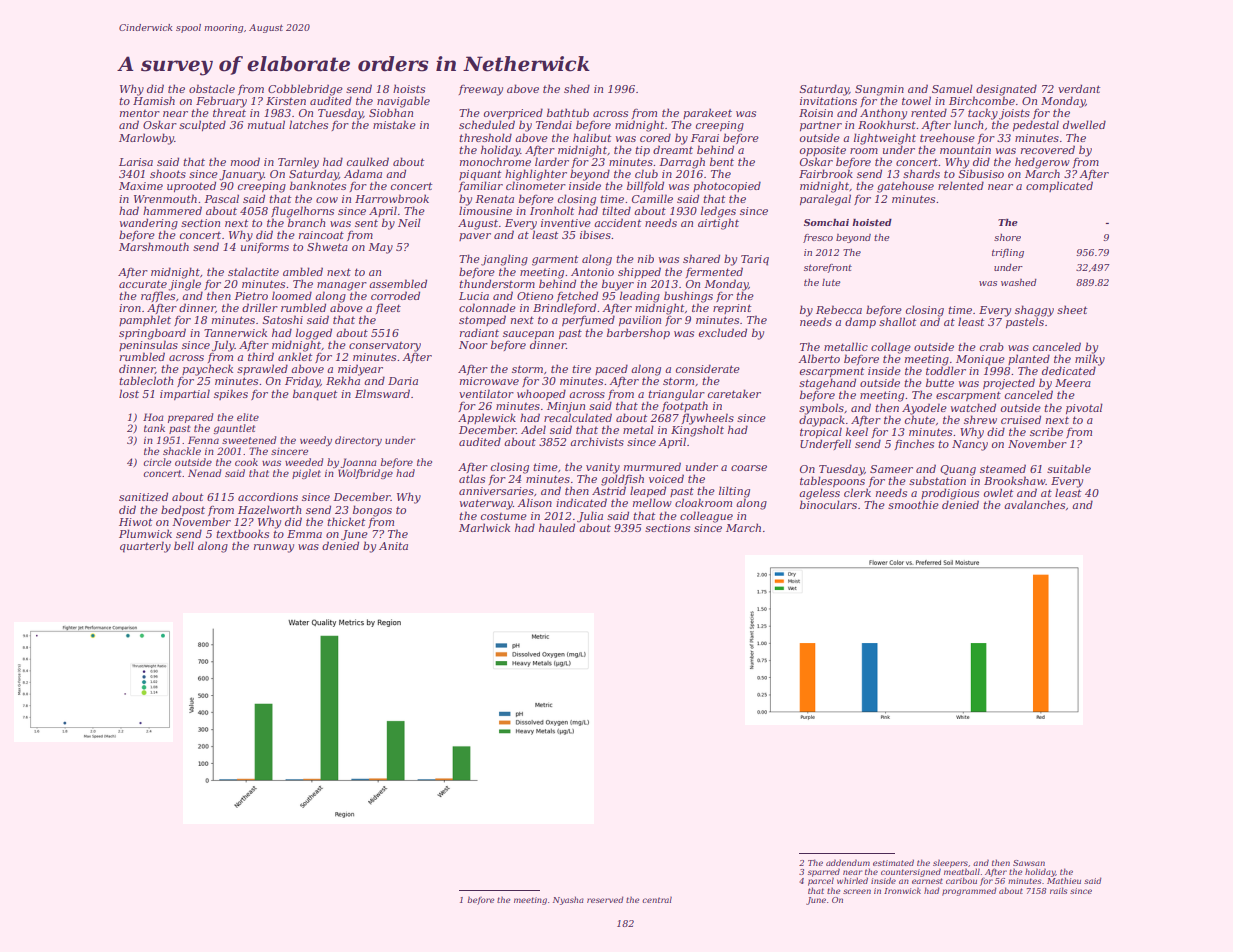  What do you see at coordinates (1034, 504) in the page?
I see `avalanches` at bounding box center [1034, 504].
